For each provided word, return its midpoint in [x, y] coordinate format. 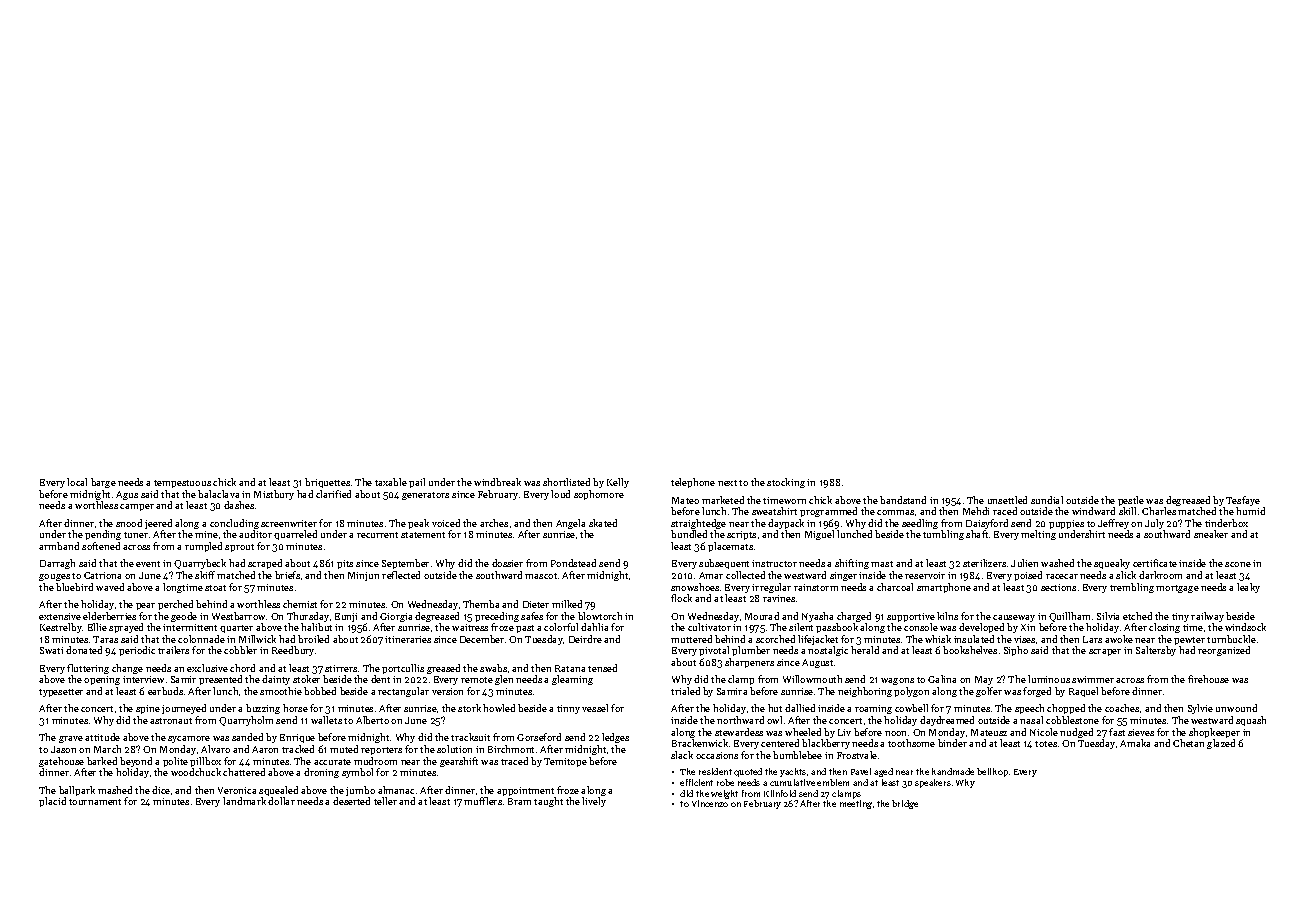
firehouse [1208, 679]
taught [548, 802]
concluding [234, 524]
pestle [1131, 501]
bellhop [992, 772]
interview [143, 679]
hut [775, 708]
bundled [689, 534]
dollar [281, 801]
